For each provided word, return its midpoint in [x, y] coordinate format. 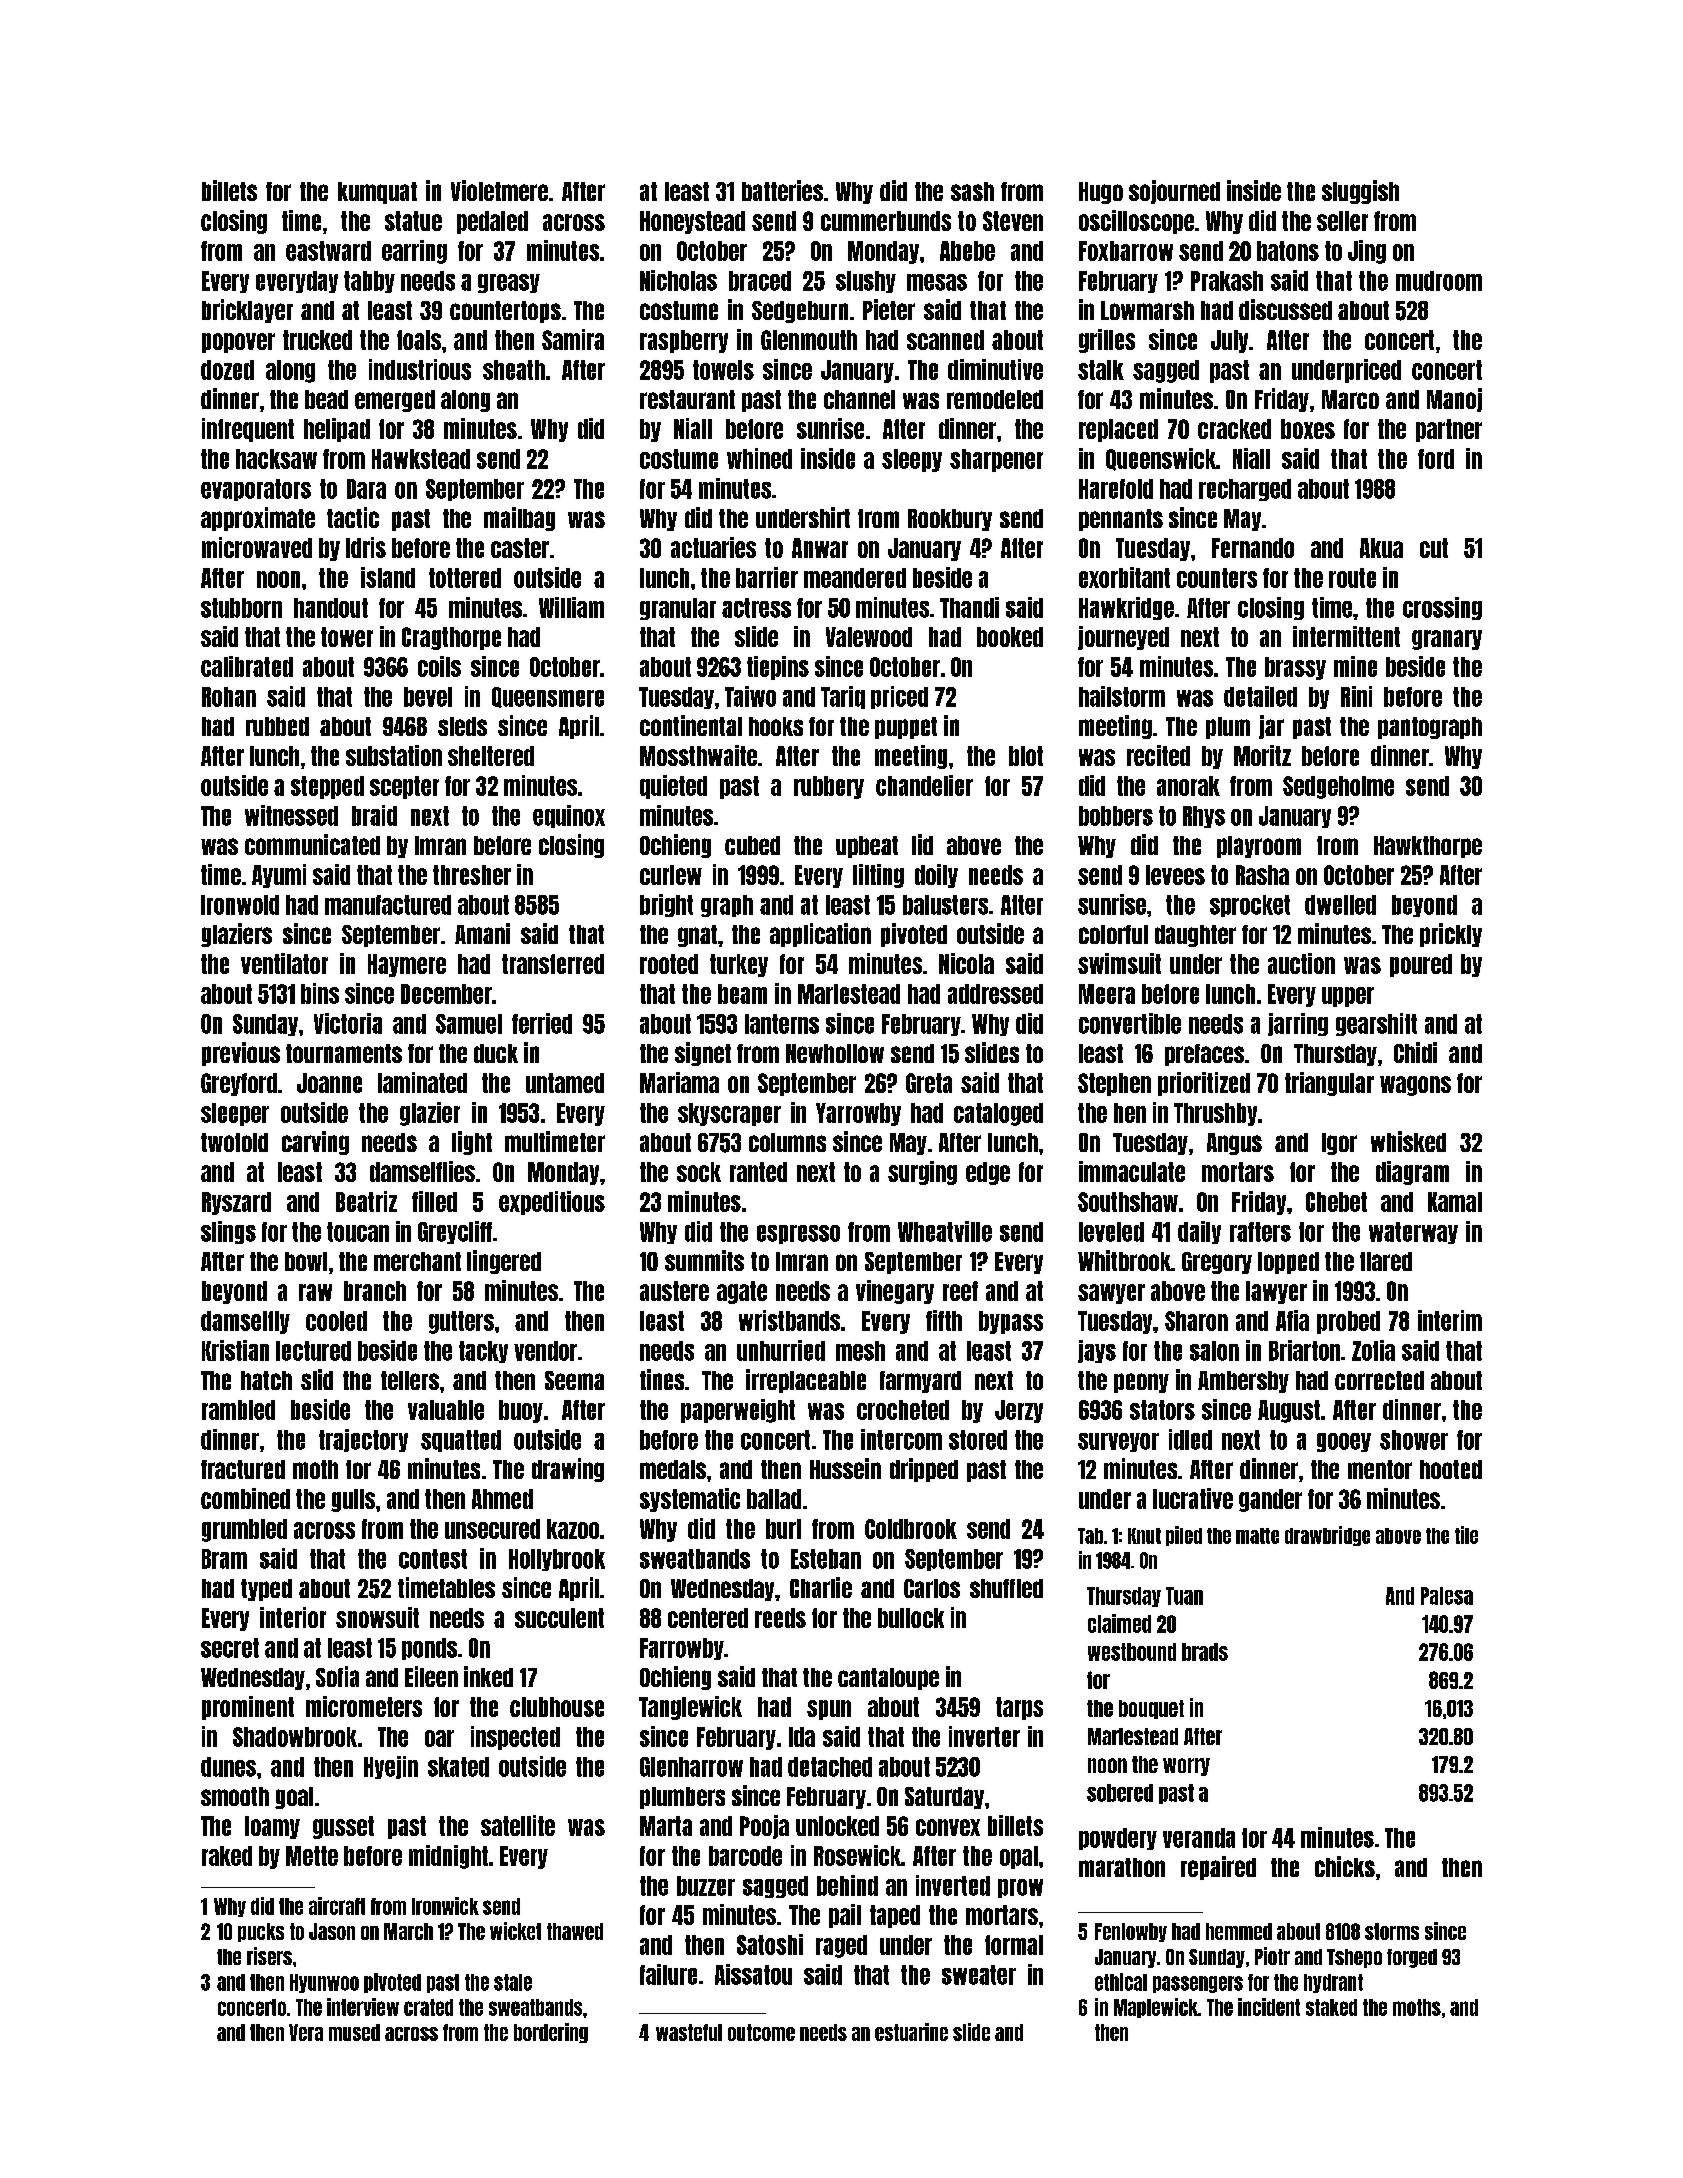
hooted [1451, 1469]
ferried [542, 1023]
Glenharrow [691, 1767]
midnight [448, 1857]
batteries [782, 190]
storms [1392, 1931]
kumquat [377, 193]
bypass [1011, 1322]
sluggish [1360, 192]
